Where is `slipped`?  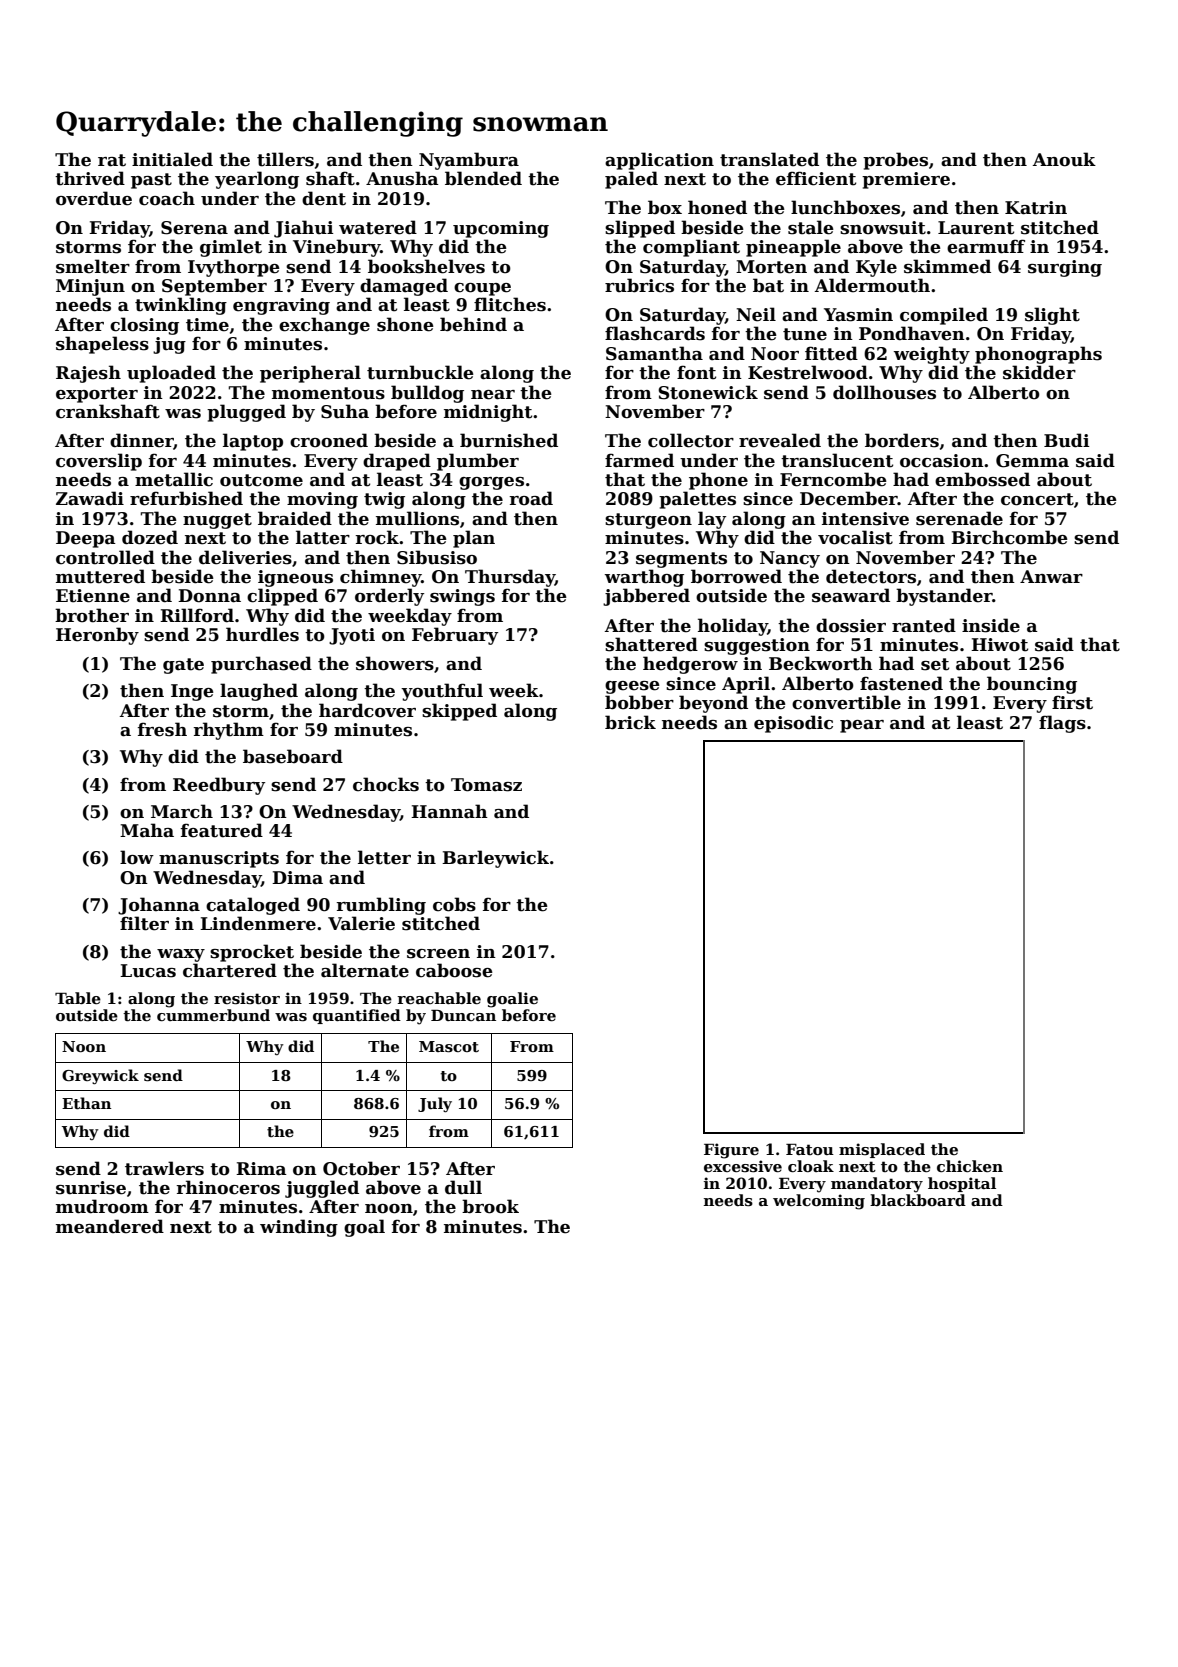 slipped is located at coordinates (640, 229).
